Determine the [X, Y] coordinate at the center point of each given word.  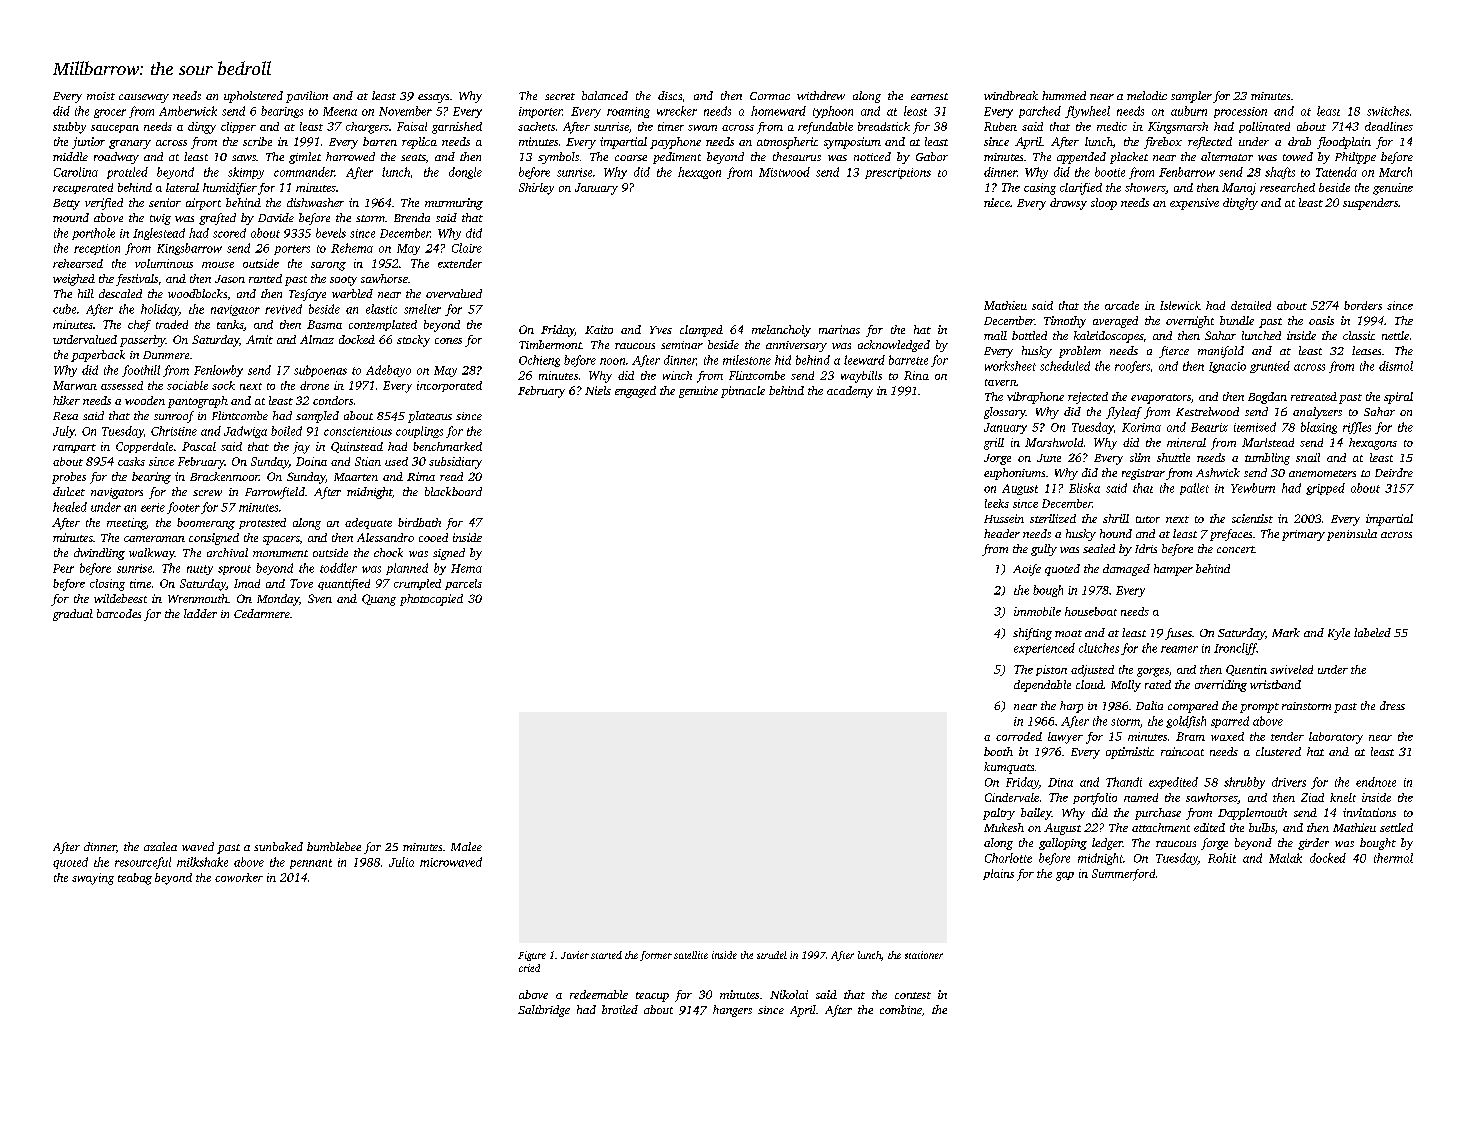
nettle [1395, 335]
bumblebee [334, 846]
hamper [1173, 570]
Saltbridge [544, 1011]
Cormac [770, 96]
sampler [1191, 97]
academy [850, 392]
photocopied [431, 600]
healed [70, 507]
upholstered [253, 97]
